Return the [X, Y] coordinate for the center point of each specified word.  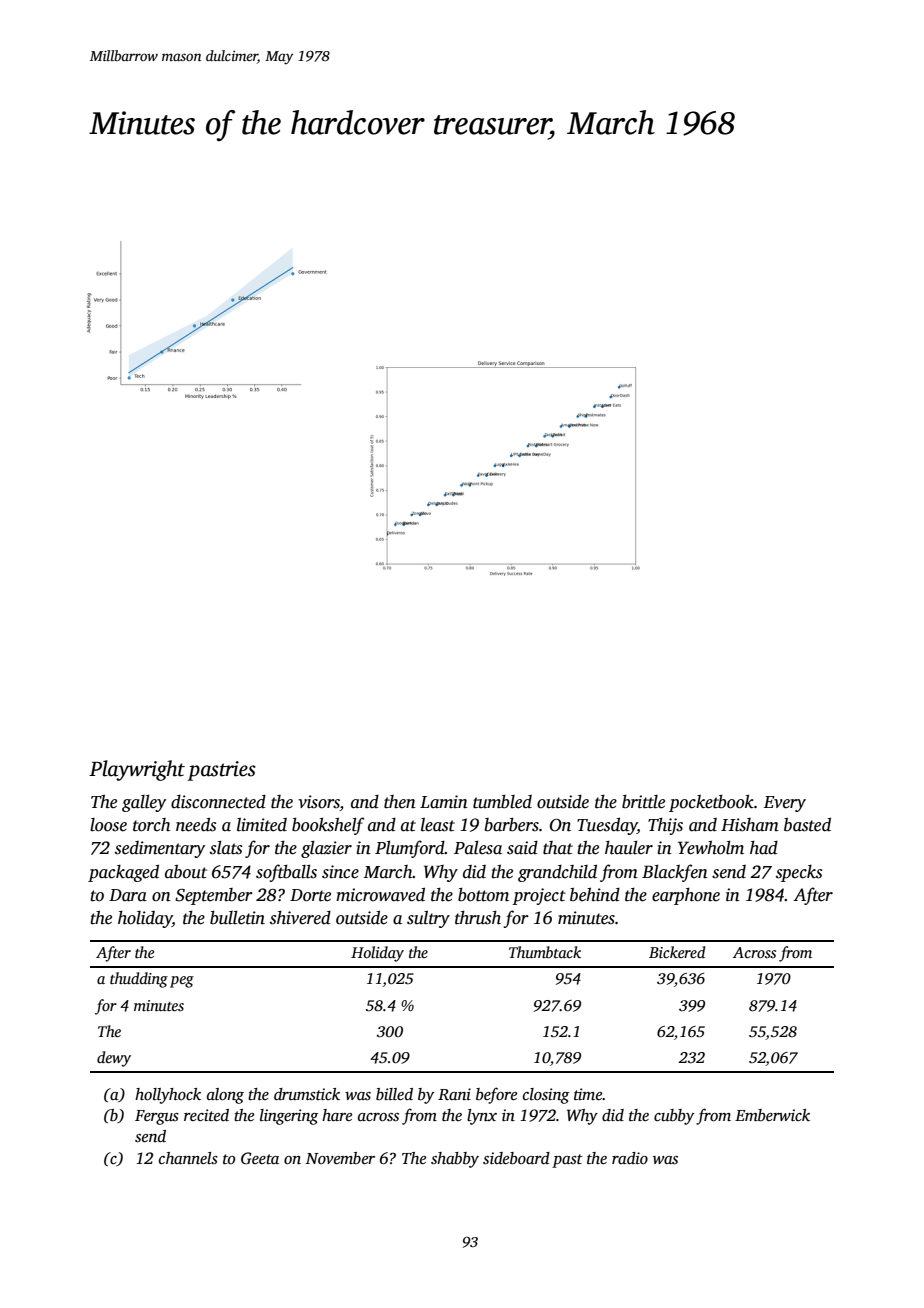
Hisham [750, 825]
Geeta [260, 1158]
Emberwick [772, 1115]
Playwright [137, 770]
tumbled [502, 802]
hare [337, 1115]
